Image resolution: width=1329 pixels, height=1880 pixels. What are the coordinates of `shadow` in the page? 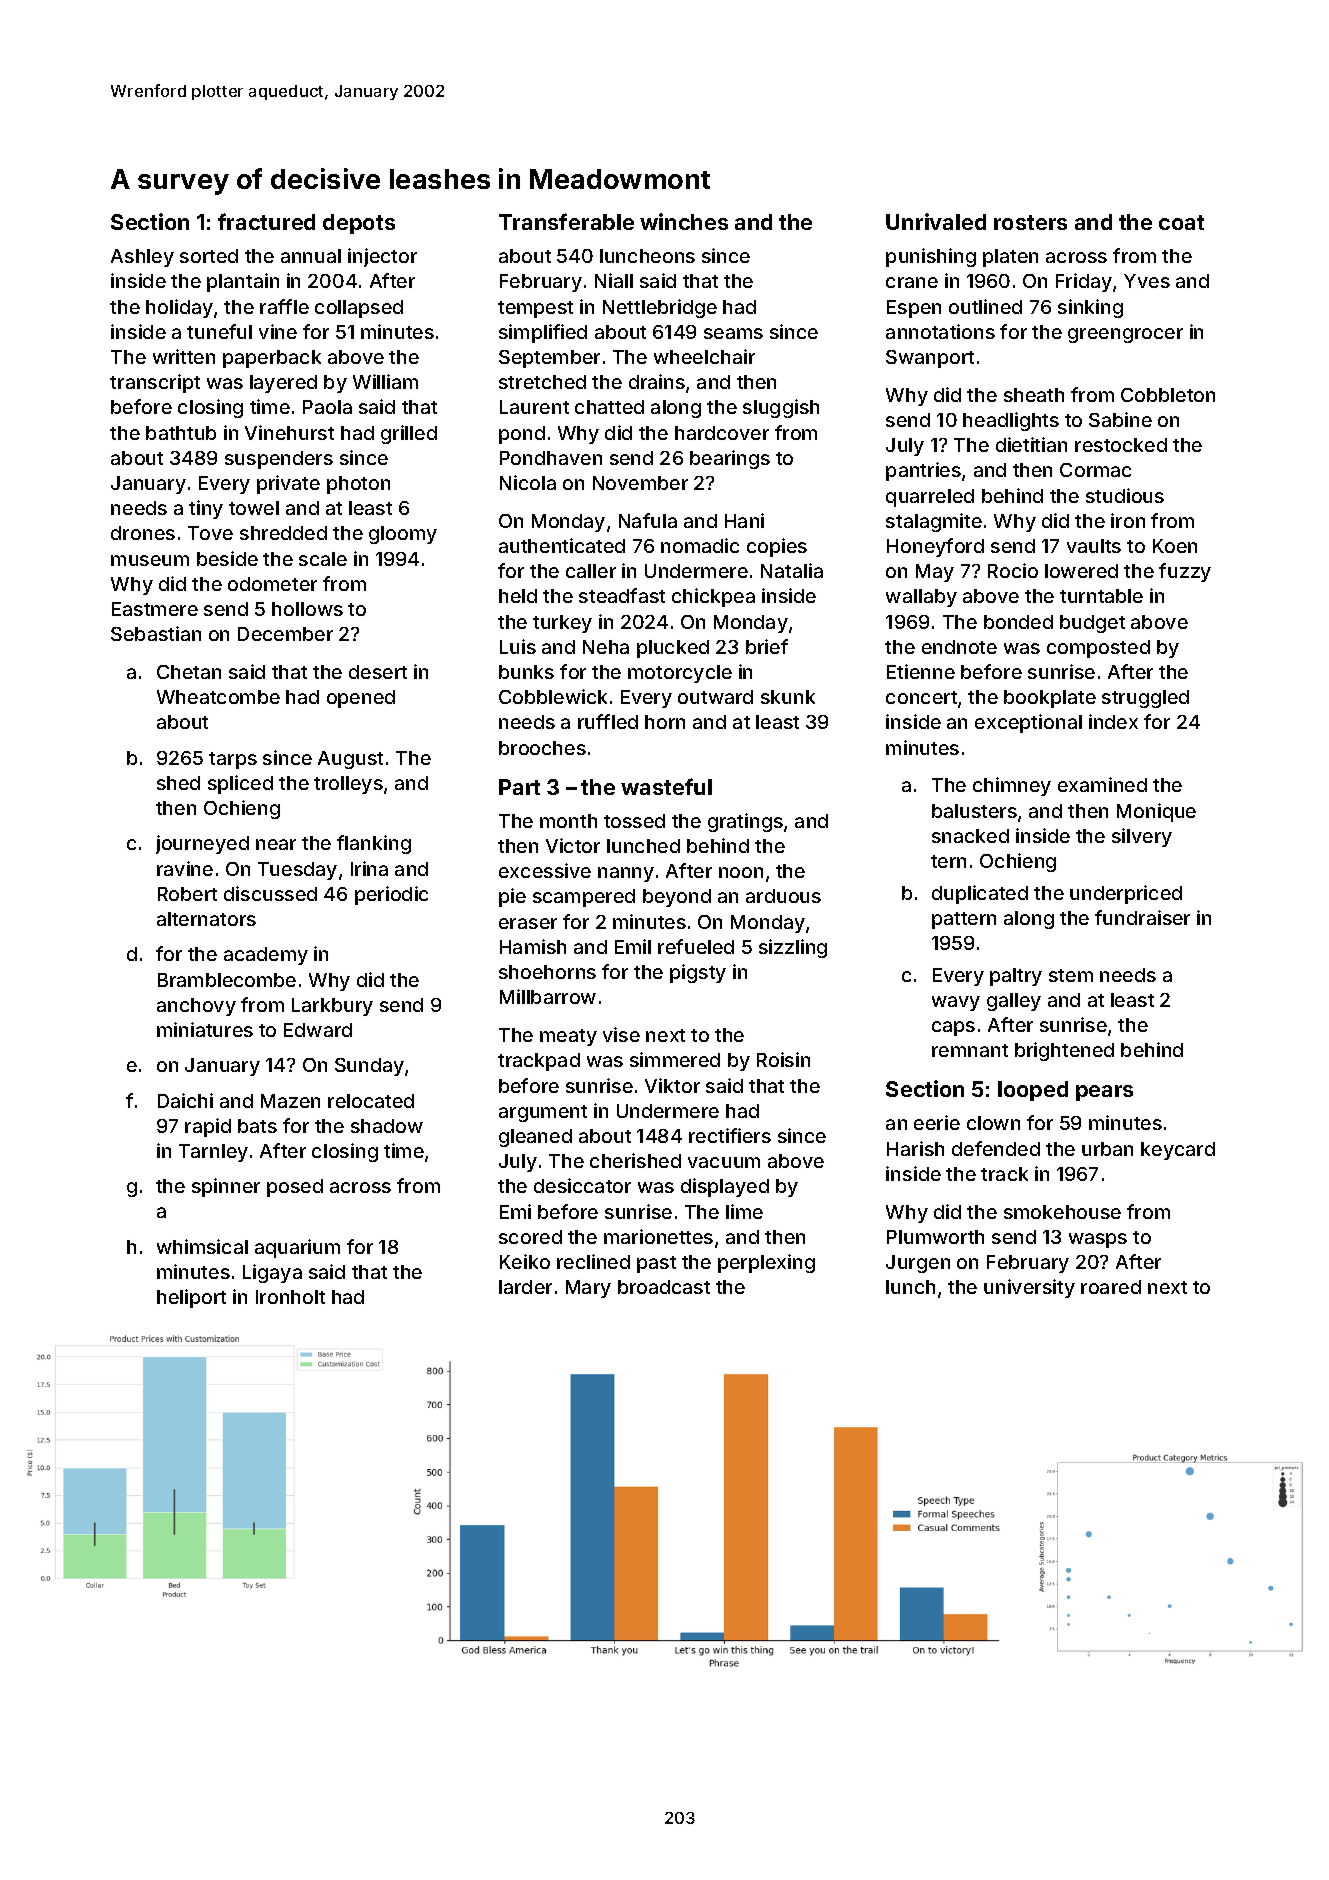 It's located at (387, 1126).
